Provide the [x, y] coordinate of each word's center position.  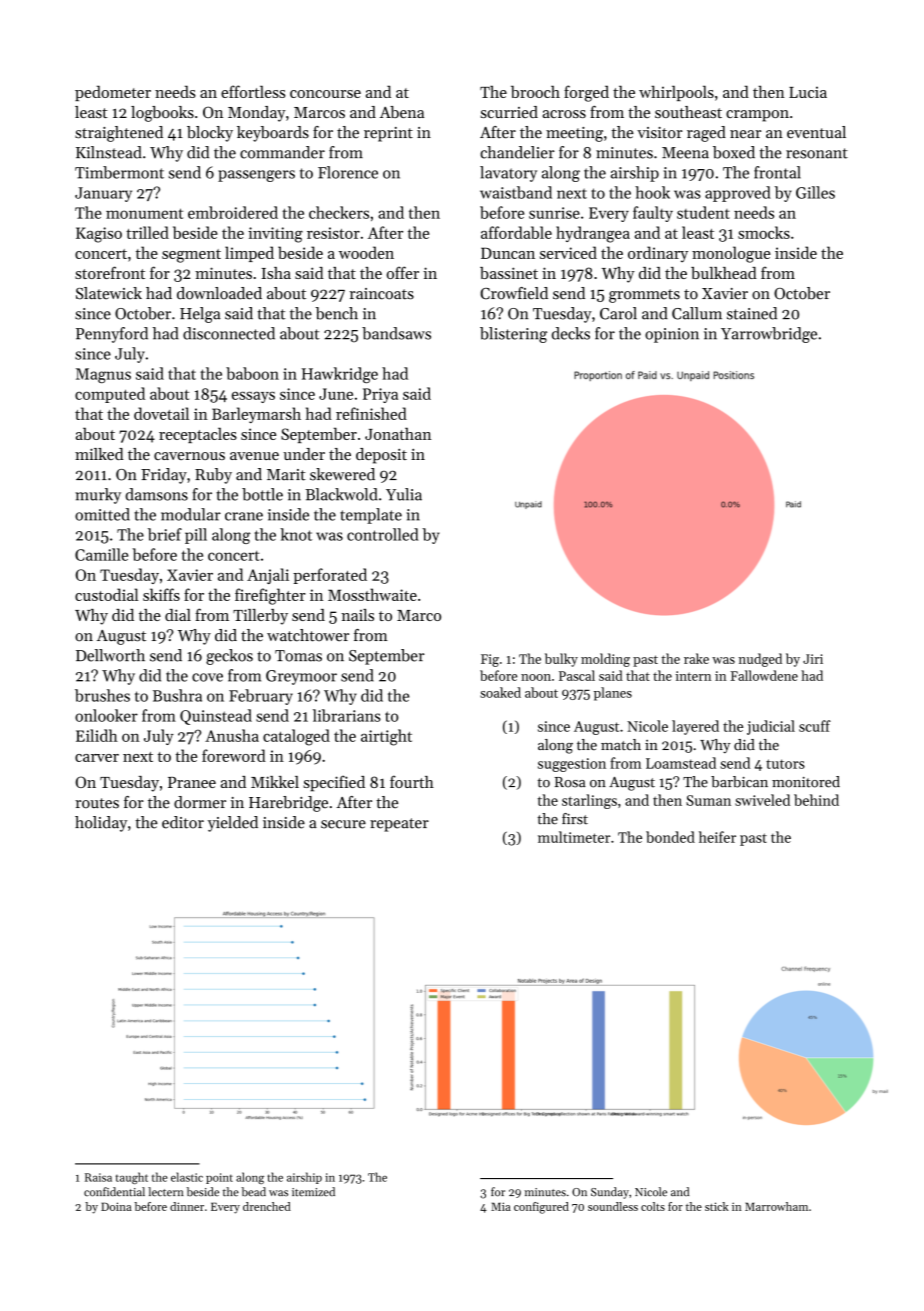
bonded [670, 837]
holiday [101, 824]
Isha [276, 273]
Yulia [404, 494]
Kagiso [99, 235]
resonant [817, 153]
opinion [672, 335]
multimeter [574, 837]
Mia [501, 1206]
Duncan [508, 253]
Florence [348, 172]
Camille [101, 554]
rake [696, 658]
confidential [114, 1192]
